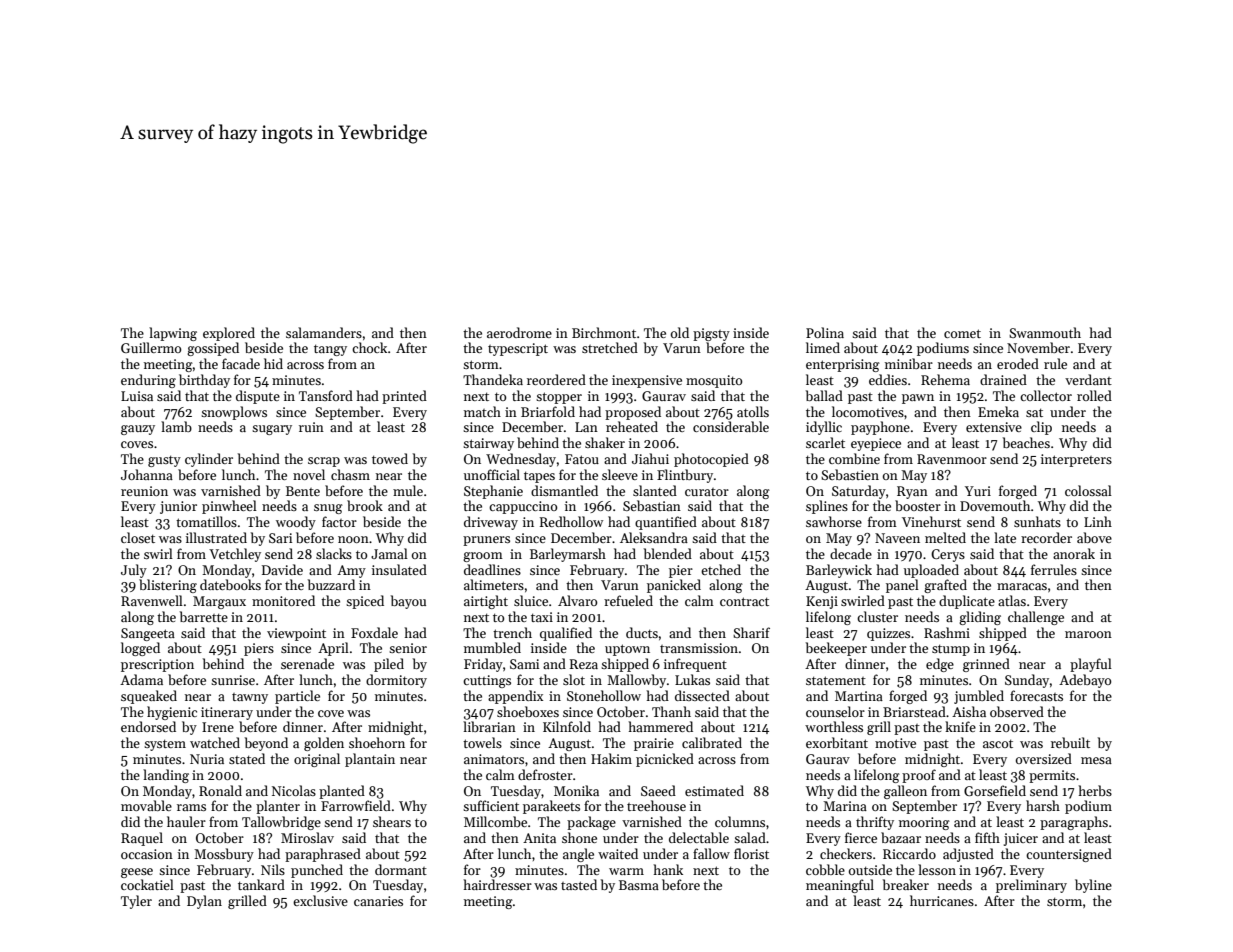  Describe the element at coordinates (837, 742) in the page. I see `exorbitant` at that location.
